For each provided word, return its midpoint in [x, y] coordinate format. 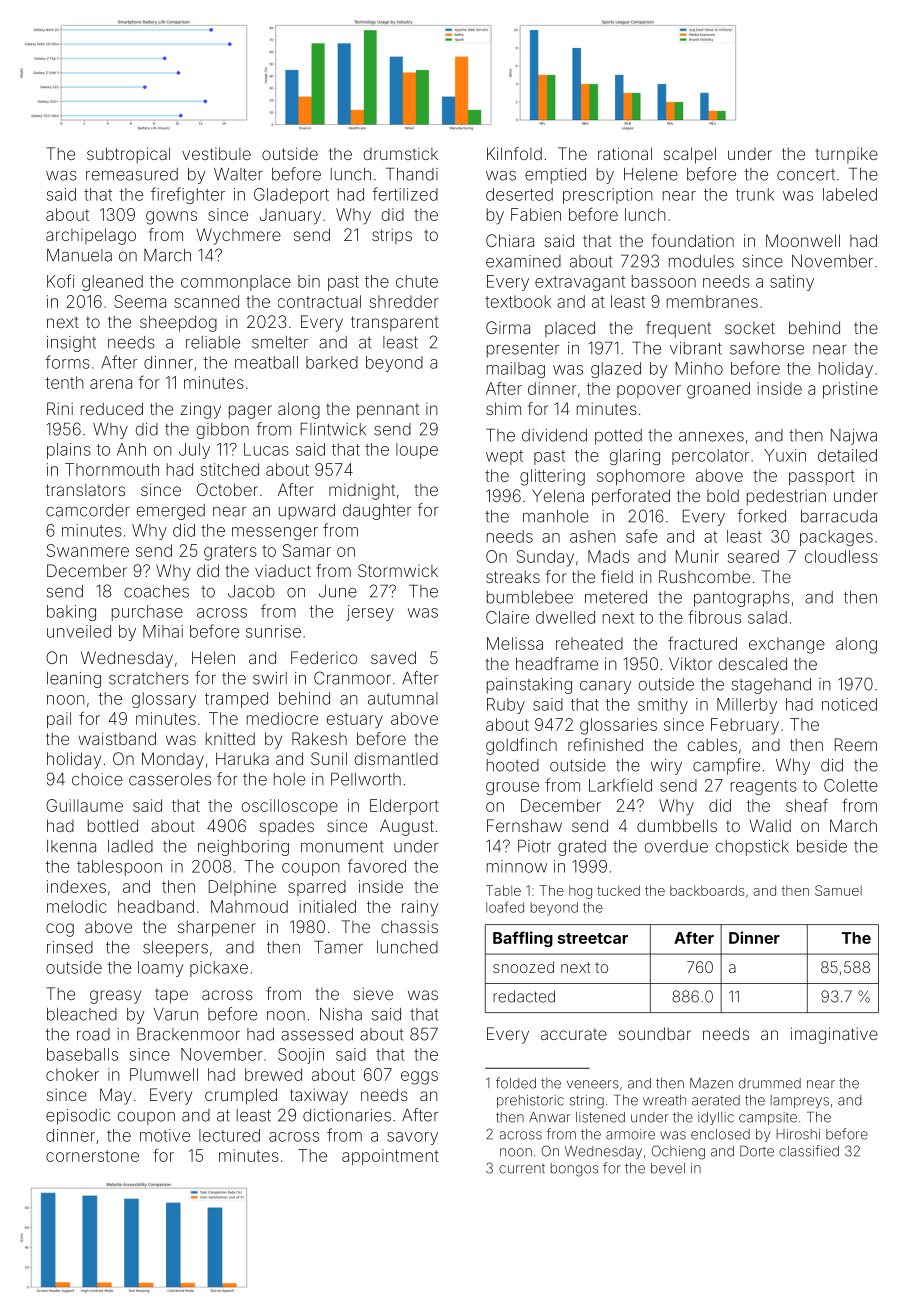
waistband [117, 738]
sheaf [807, 805]
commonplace [236, 283]
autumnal [403, 698]
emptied [555, 176]
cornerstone [92, 1156]
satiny [792, 283]
